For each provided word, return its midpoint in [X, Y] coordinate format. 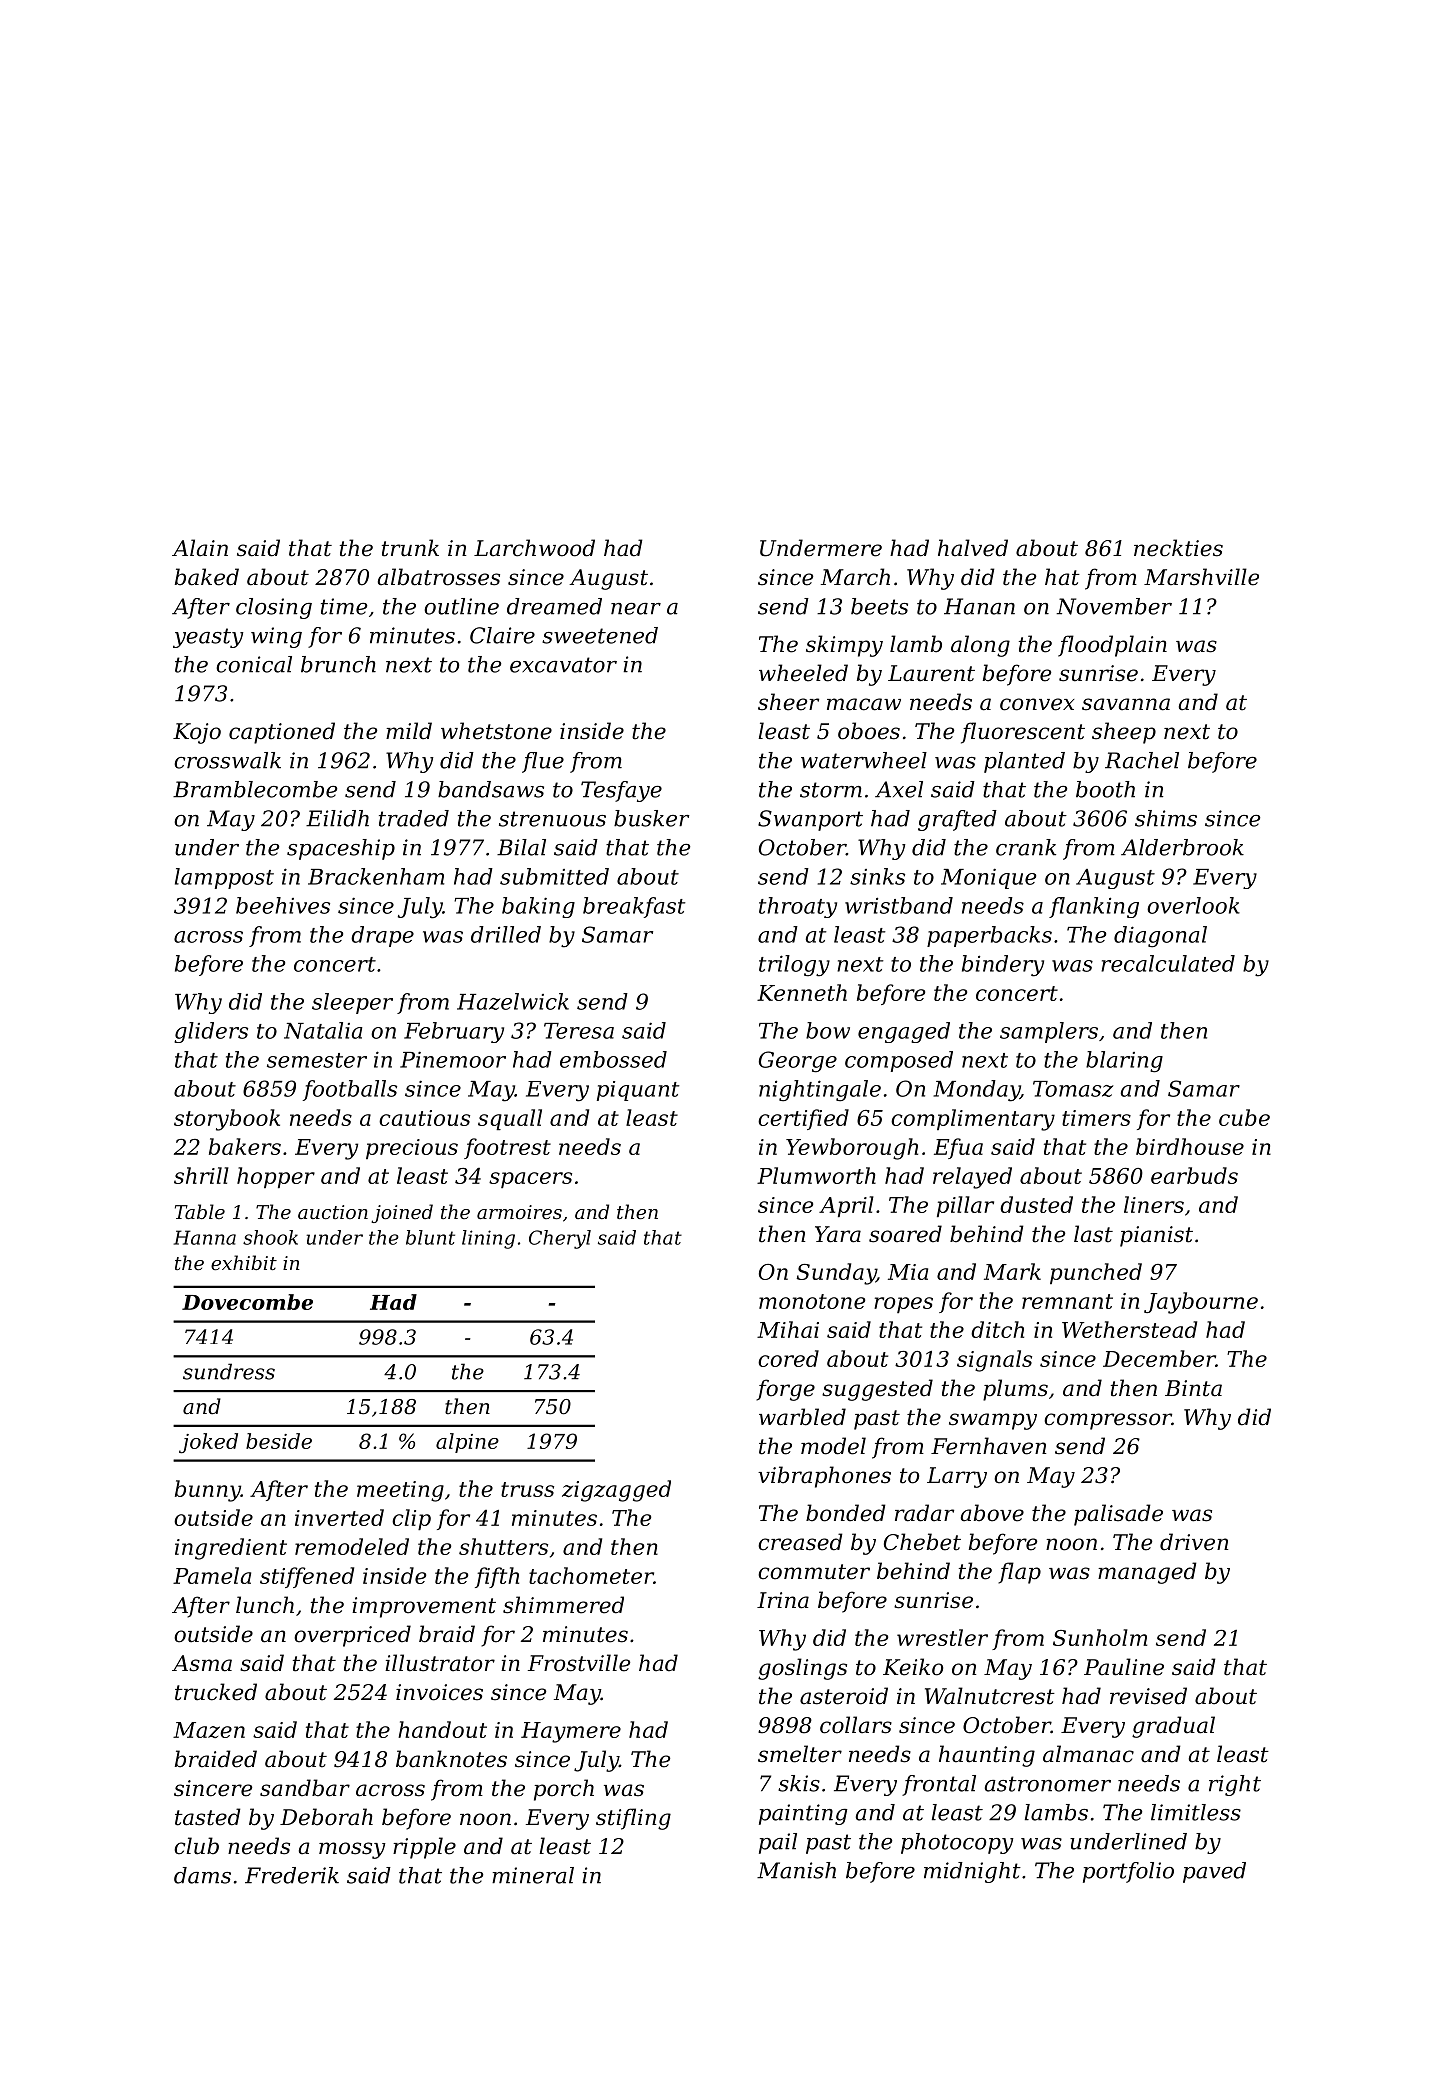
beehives [283, 905]
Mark [1012, 1271]
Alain [200, 548]
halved [973, 548]
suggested [877, 1390]
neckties [1178, 548]
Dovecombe [247, 1302]
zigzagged [616, 1491]
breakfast [634, 907]
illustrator [440, 1663]
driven [1194, 1542]
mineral [533, 1875]
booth [1105, 789]
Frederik [292, 1875]
